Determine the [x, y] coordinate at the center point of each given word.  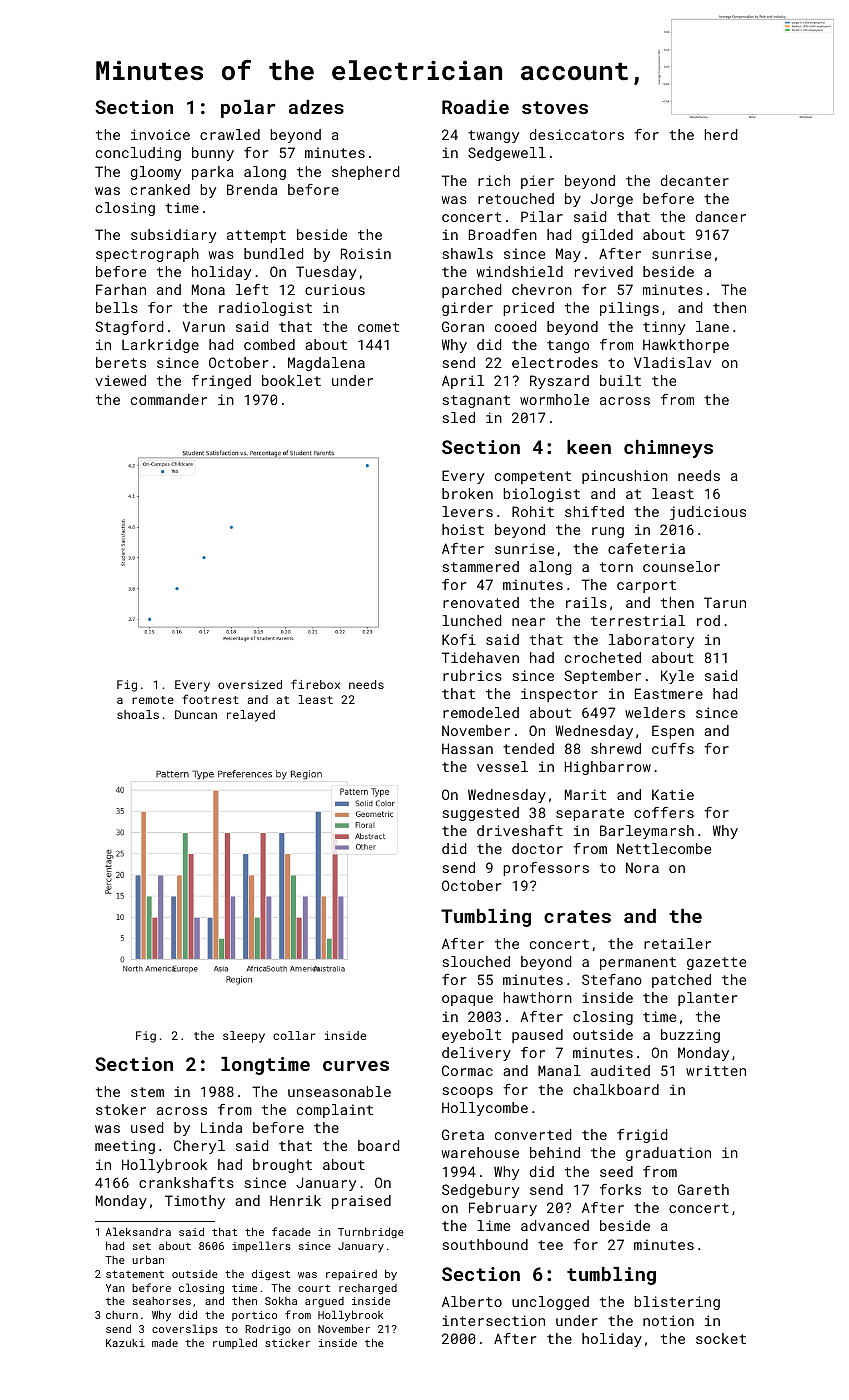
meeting [125, 1147]
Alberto [472, 1301]
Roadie [475, 107]
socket [721, 1338]
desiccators [577, 134]
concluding [138, 154]
